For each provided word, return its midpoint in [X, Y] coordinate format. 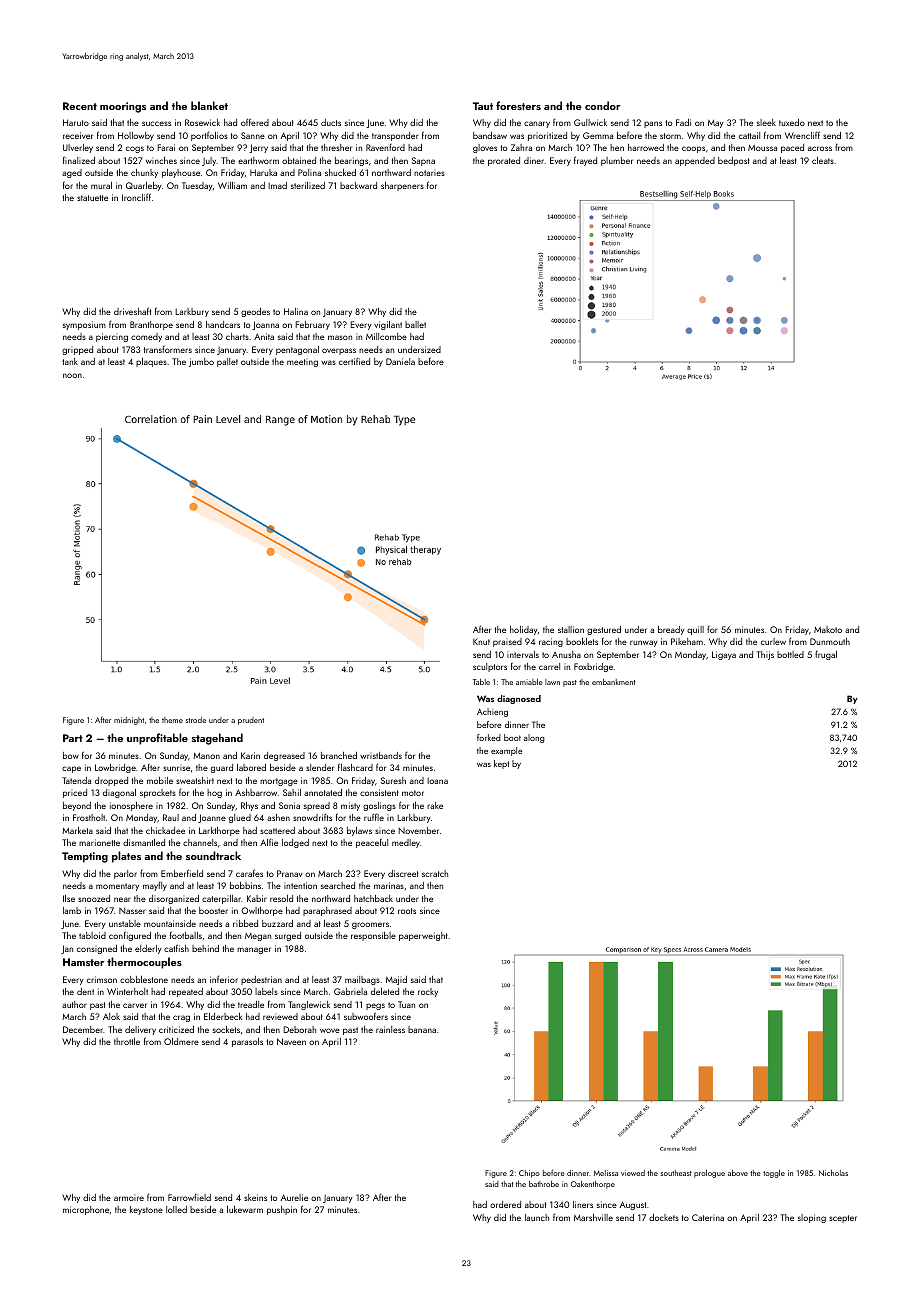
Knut [481, 641]
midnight [129, 721]
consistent [379, 792]
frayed [585, 161]
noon [72, 375]
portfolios [209, 136]
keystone [146, 1210]
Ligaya [724, 655]
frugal [826, 655]
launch [537, 1217]
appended [695, 161]
